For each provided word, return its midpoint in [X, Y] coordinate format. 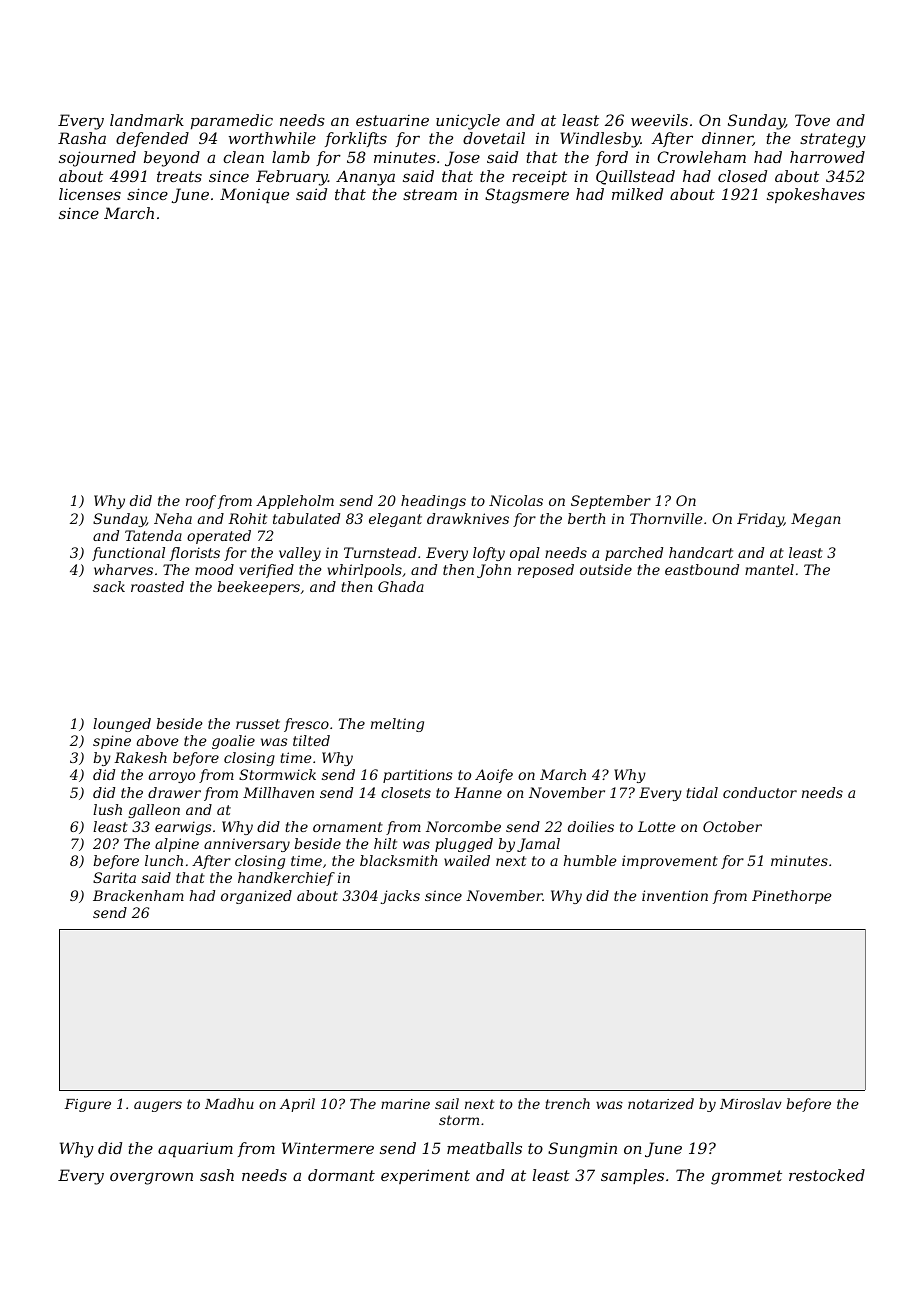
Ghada [401, 586]
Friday [760, 520]
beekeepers [258, 588]
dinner [727, 139]
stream [430, 194]
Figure [87, 1105]
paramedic [232, 121]
